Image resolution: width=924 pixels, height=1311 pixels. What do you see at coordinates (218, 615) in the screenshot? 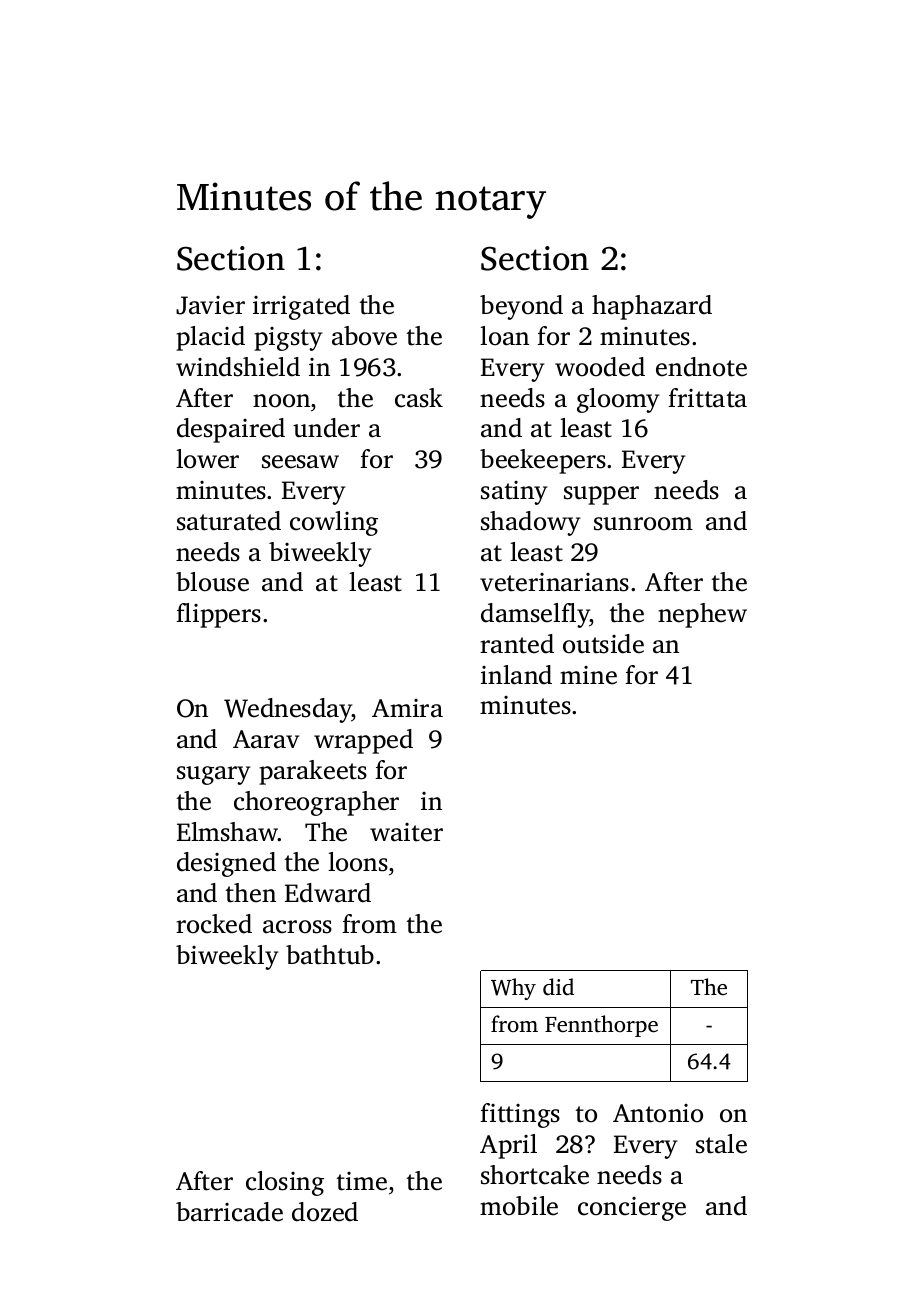
I see `flippers` at bounding box center [218, 615].
